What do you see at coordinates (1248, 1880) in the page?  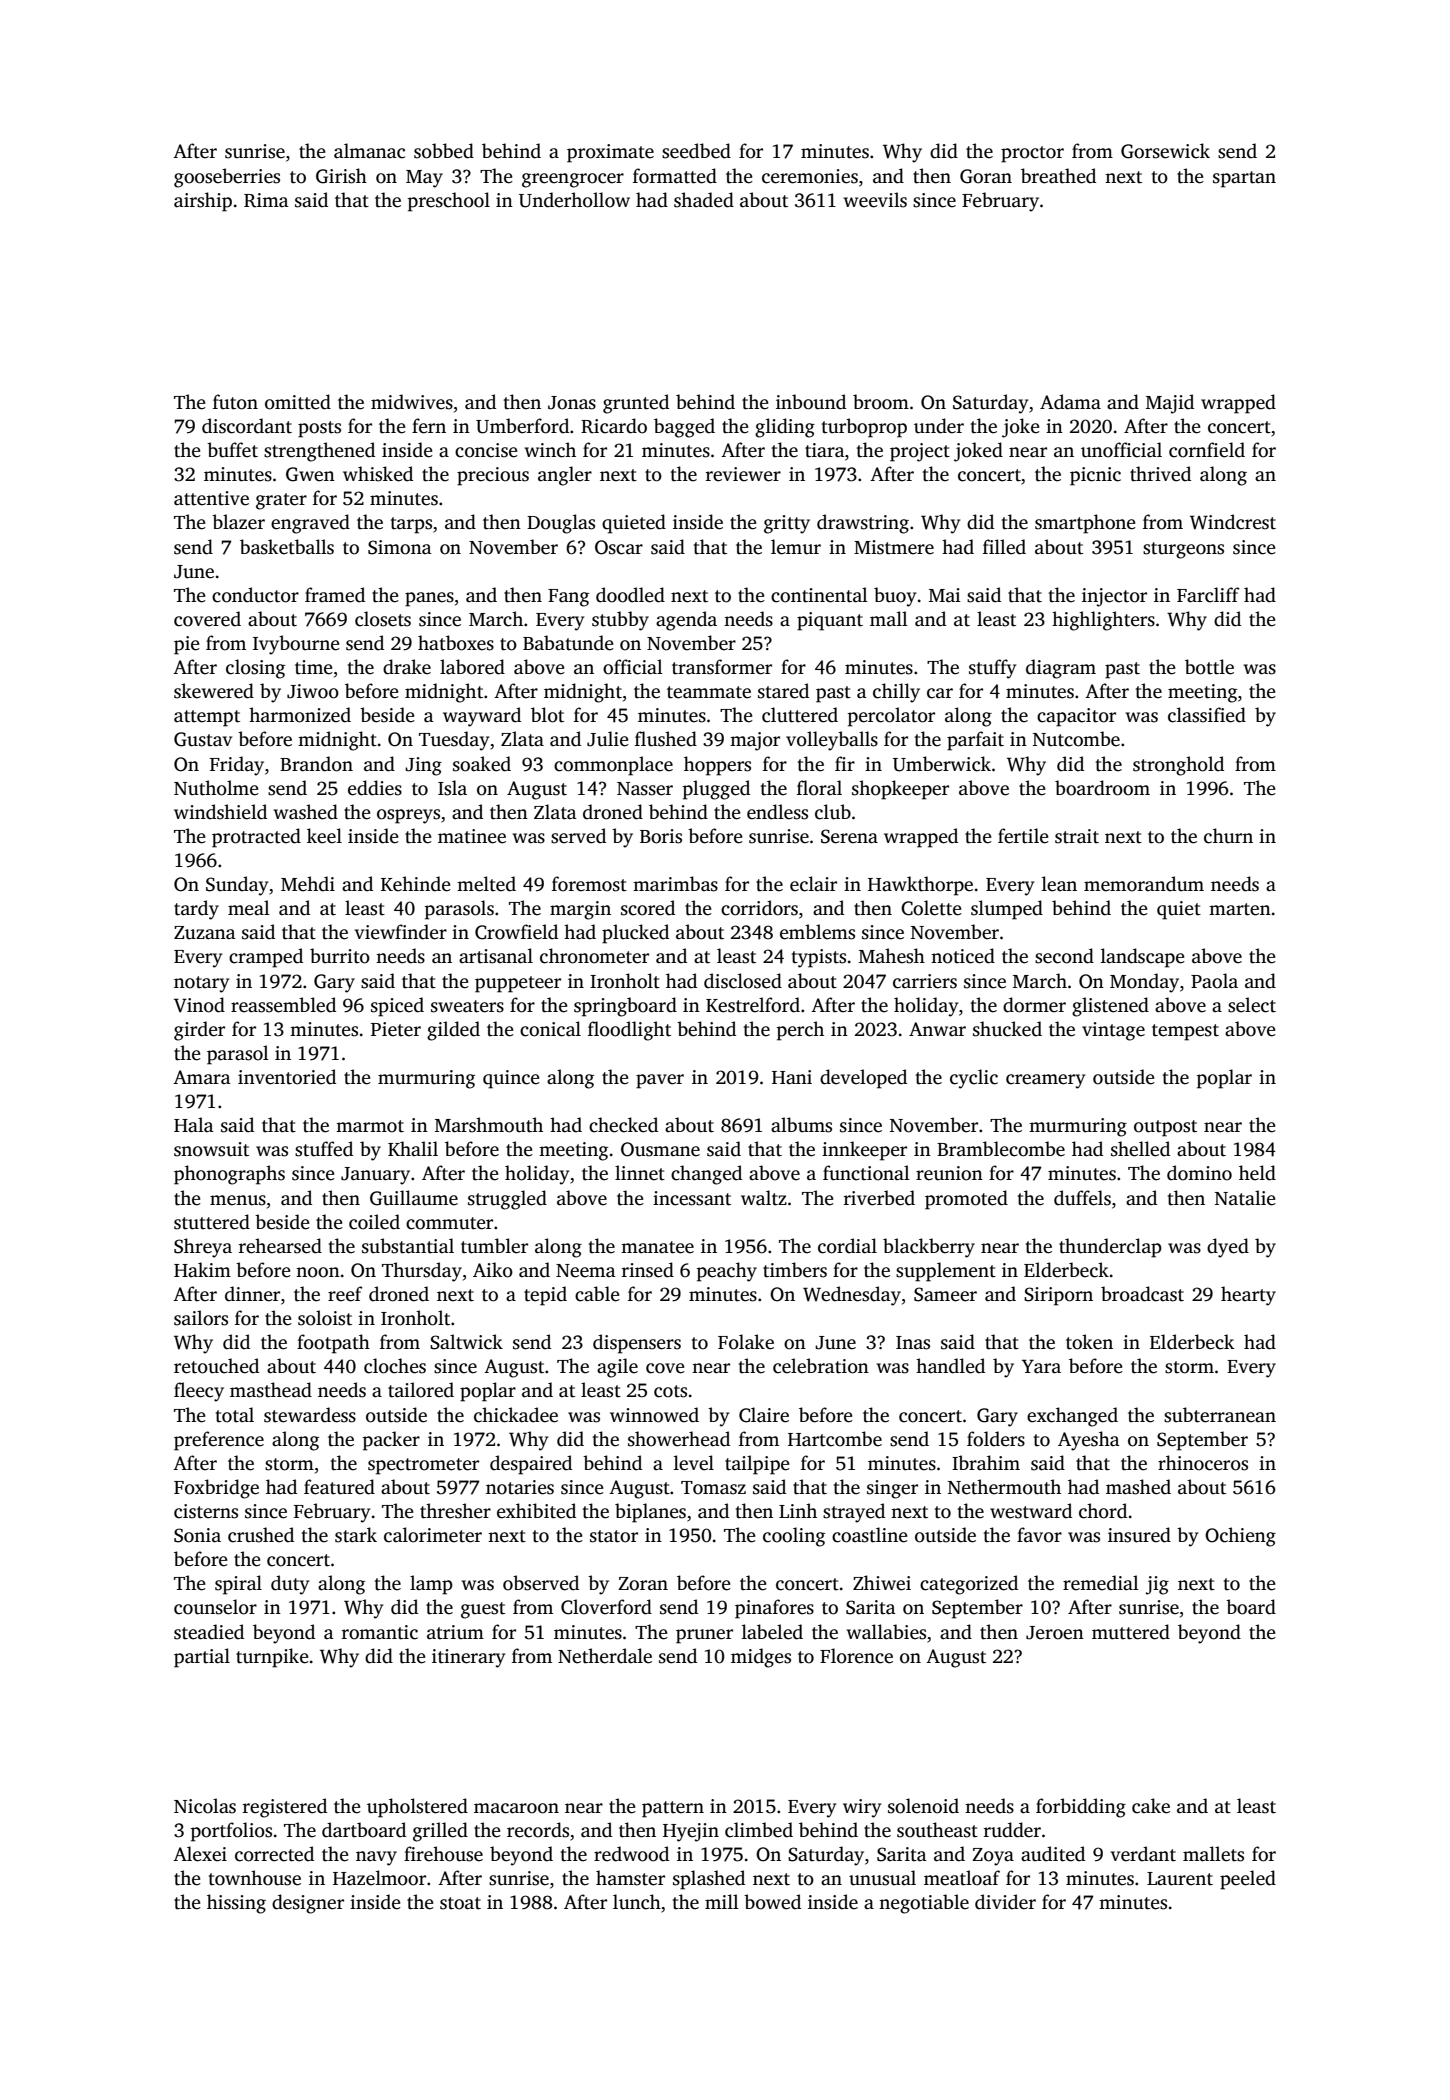 I see `peeled` at bounding box center [1248, 1880].
